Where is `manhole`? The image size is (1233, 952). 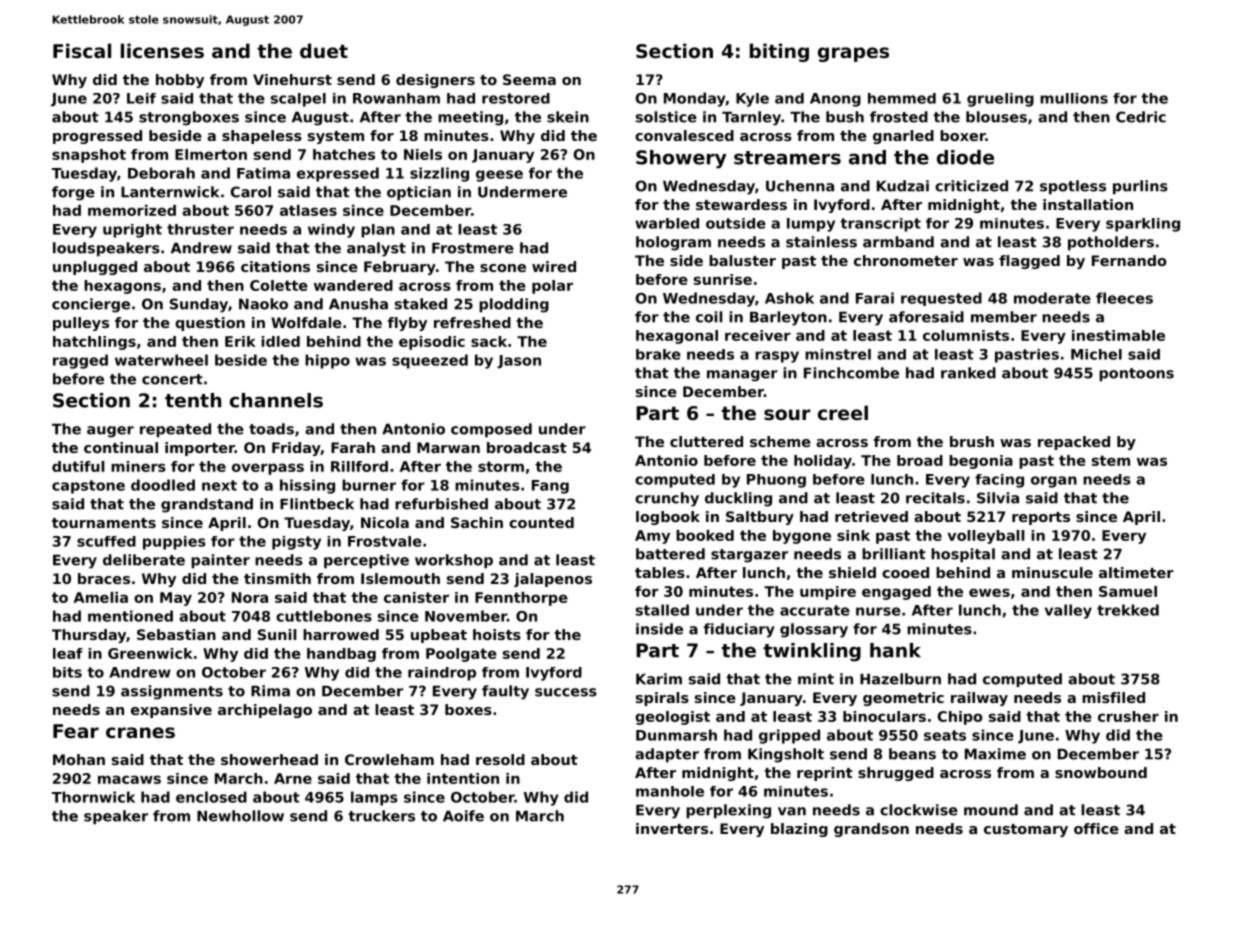 manhole is located at coordinates (670, 791).
